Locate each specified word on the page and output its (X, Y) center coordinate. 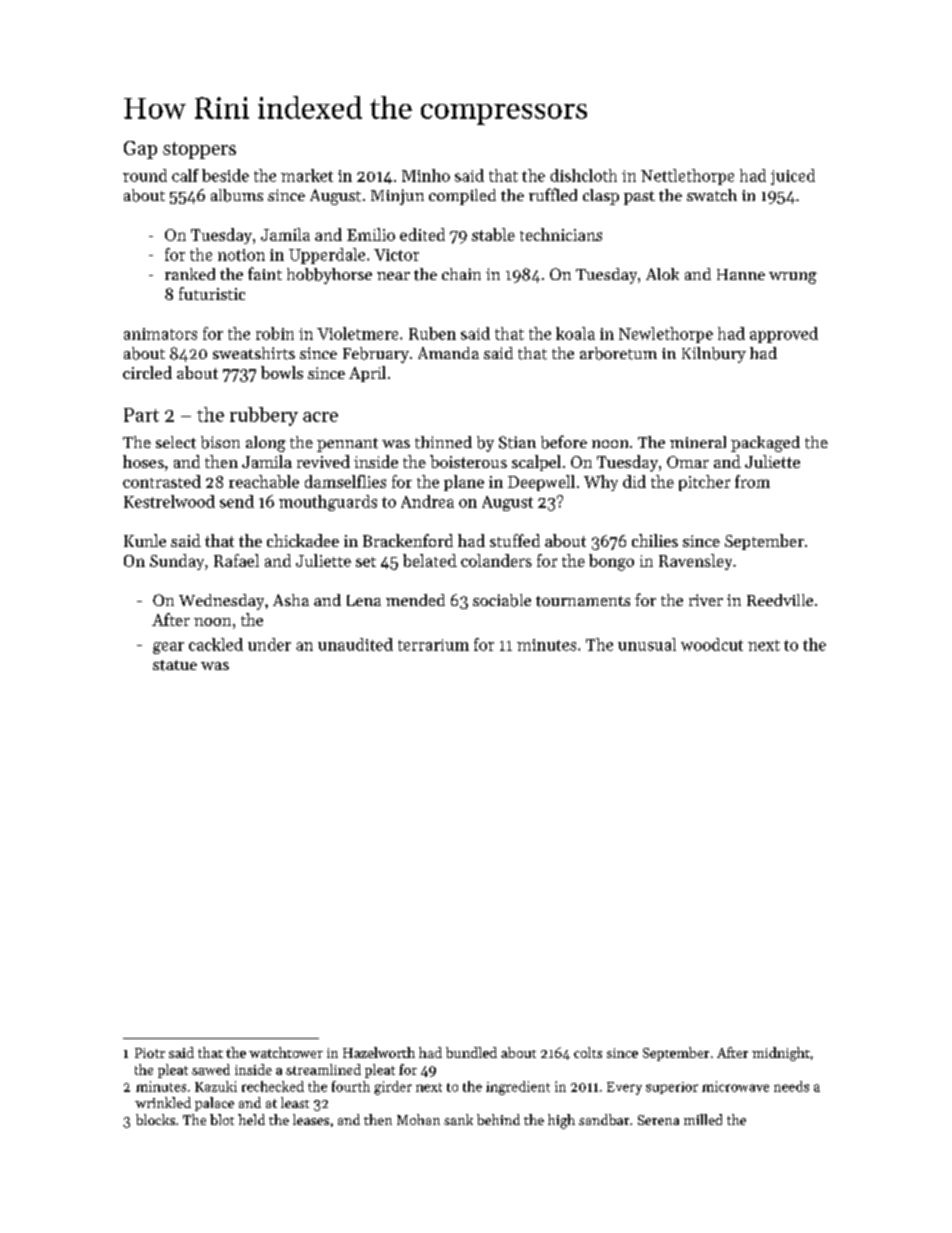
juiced (793, 177)
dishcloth (583, 175)
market (307, 175)
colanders (496, 560)
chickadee (303, 540)
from (752, 481)
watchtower (286, 1052)
